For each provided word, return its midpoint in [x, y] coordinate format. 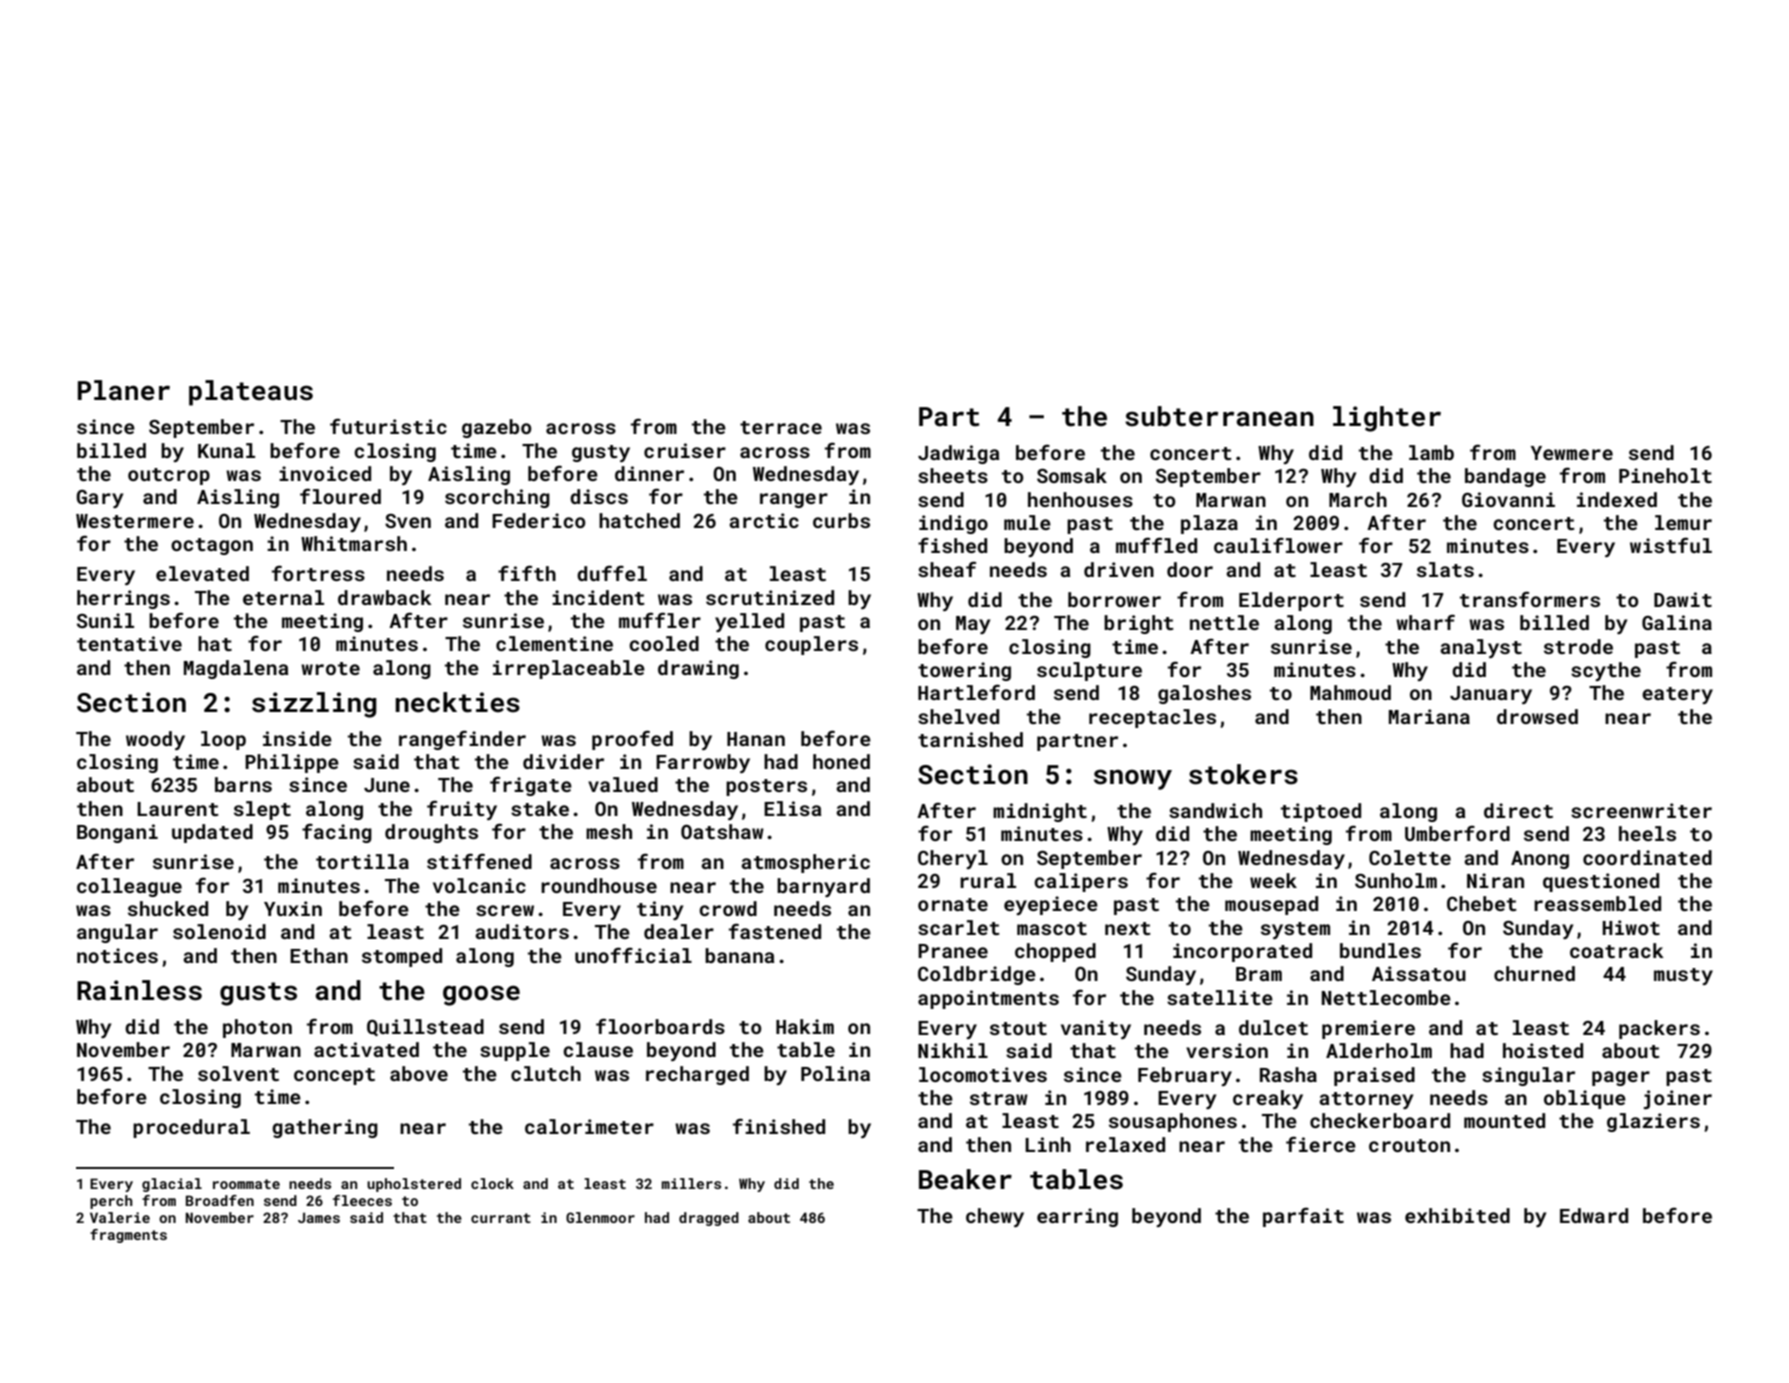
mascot [1052, 928]
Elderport [1291, 601]
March [1358, 499]
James [319, 1217]
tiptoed [1321, 812]
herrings [123, 599]
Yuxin [293, 908]
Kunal [226, 450]
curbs [841, 520]
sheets [953, 475]
